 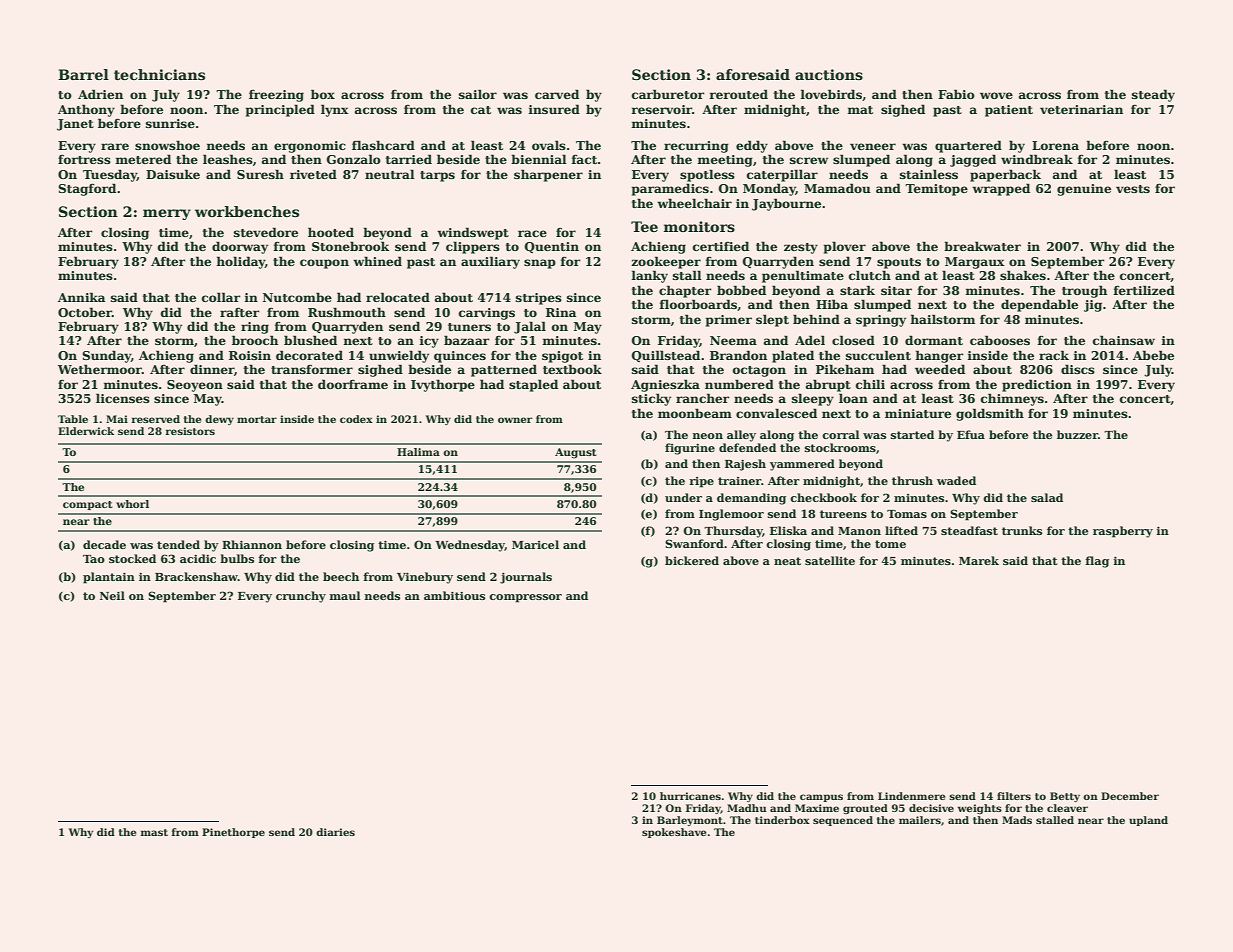 I want to click on Neil, so click(x=112, y=595).
